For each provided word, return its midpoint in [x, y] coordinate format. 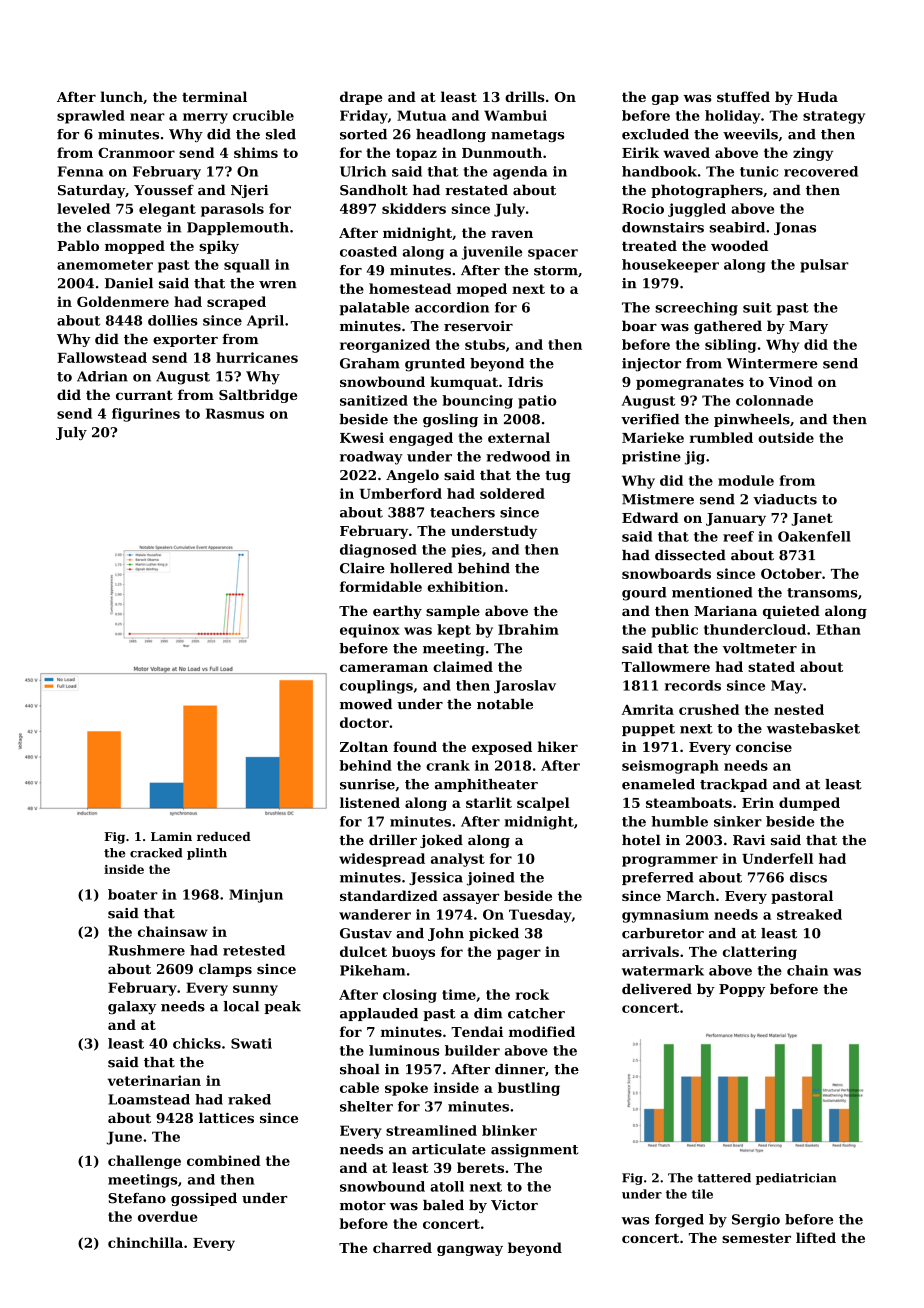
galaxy [132, 1008]
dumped [809, 804]
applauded [379, 1014]
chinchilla [145, 1242]
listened [370, 802]
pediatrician [796, 1179]
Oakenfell [814, 536]
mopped [135, 247]
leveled [83, 208]
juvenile [492, 253]
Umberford [401, 493]
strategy [834, 117]
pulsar [824, 266]
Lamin [171, 836]
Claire [362, 568]
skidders [414, 208]
